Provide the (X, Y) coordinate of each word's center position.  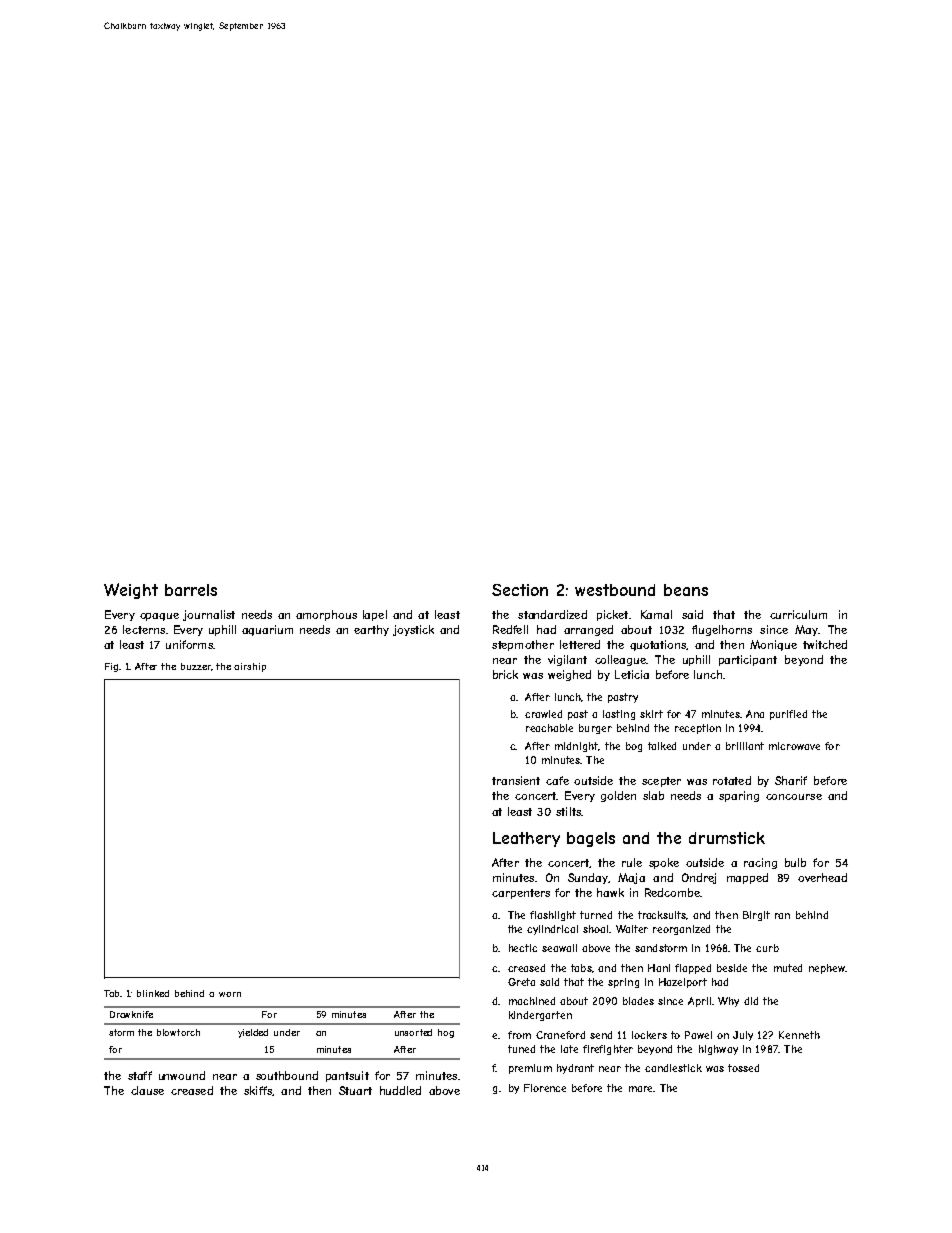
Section (520, 590)
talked (662, 746)
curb (767, 948)
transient (516, 780)
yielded (253, 1033)
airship (250, 667)
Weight (131, 591)
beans (686, 590)
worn (230, 994)
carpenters (521, 894)
